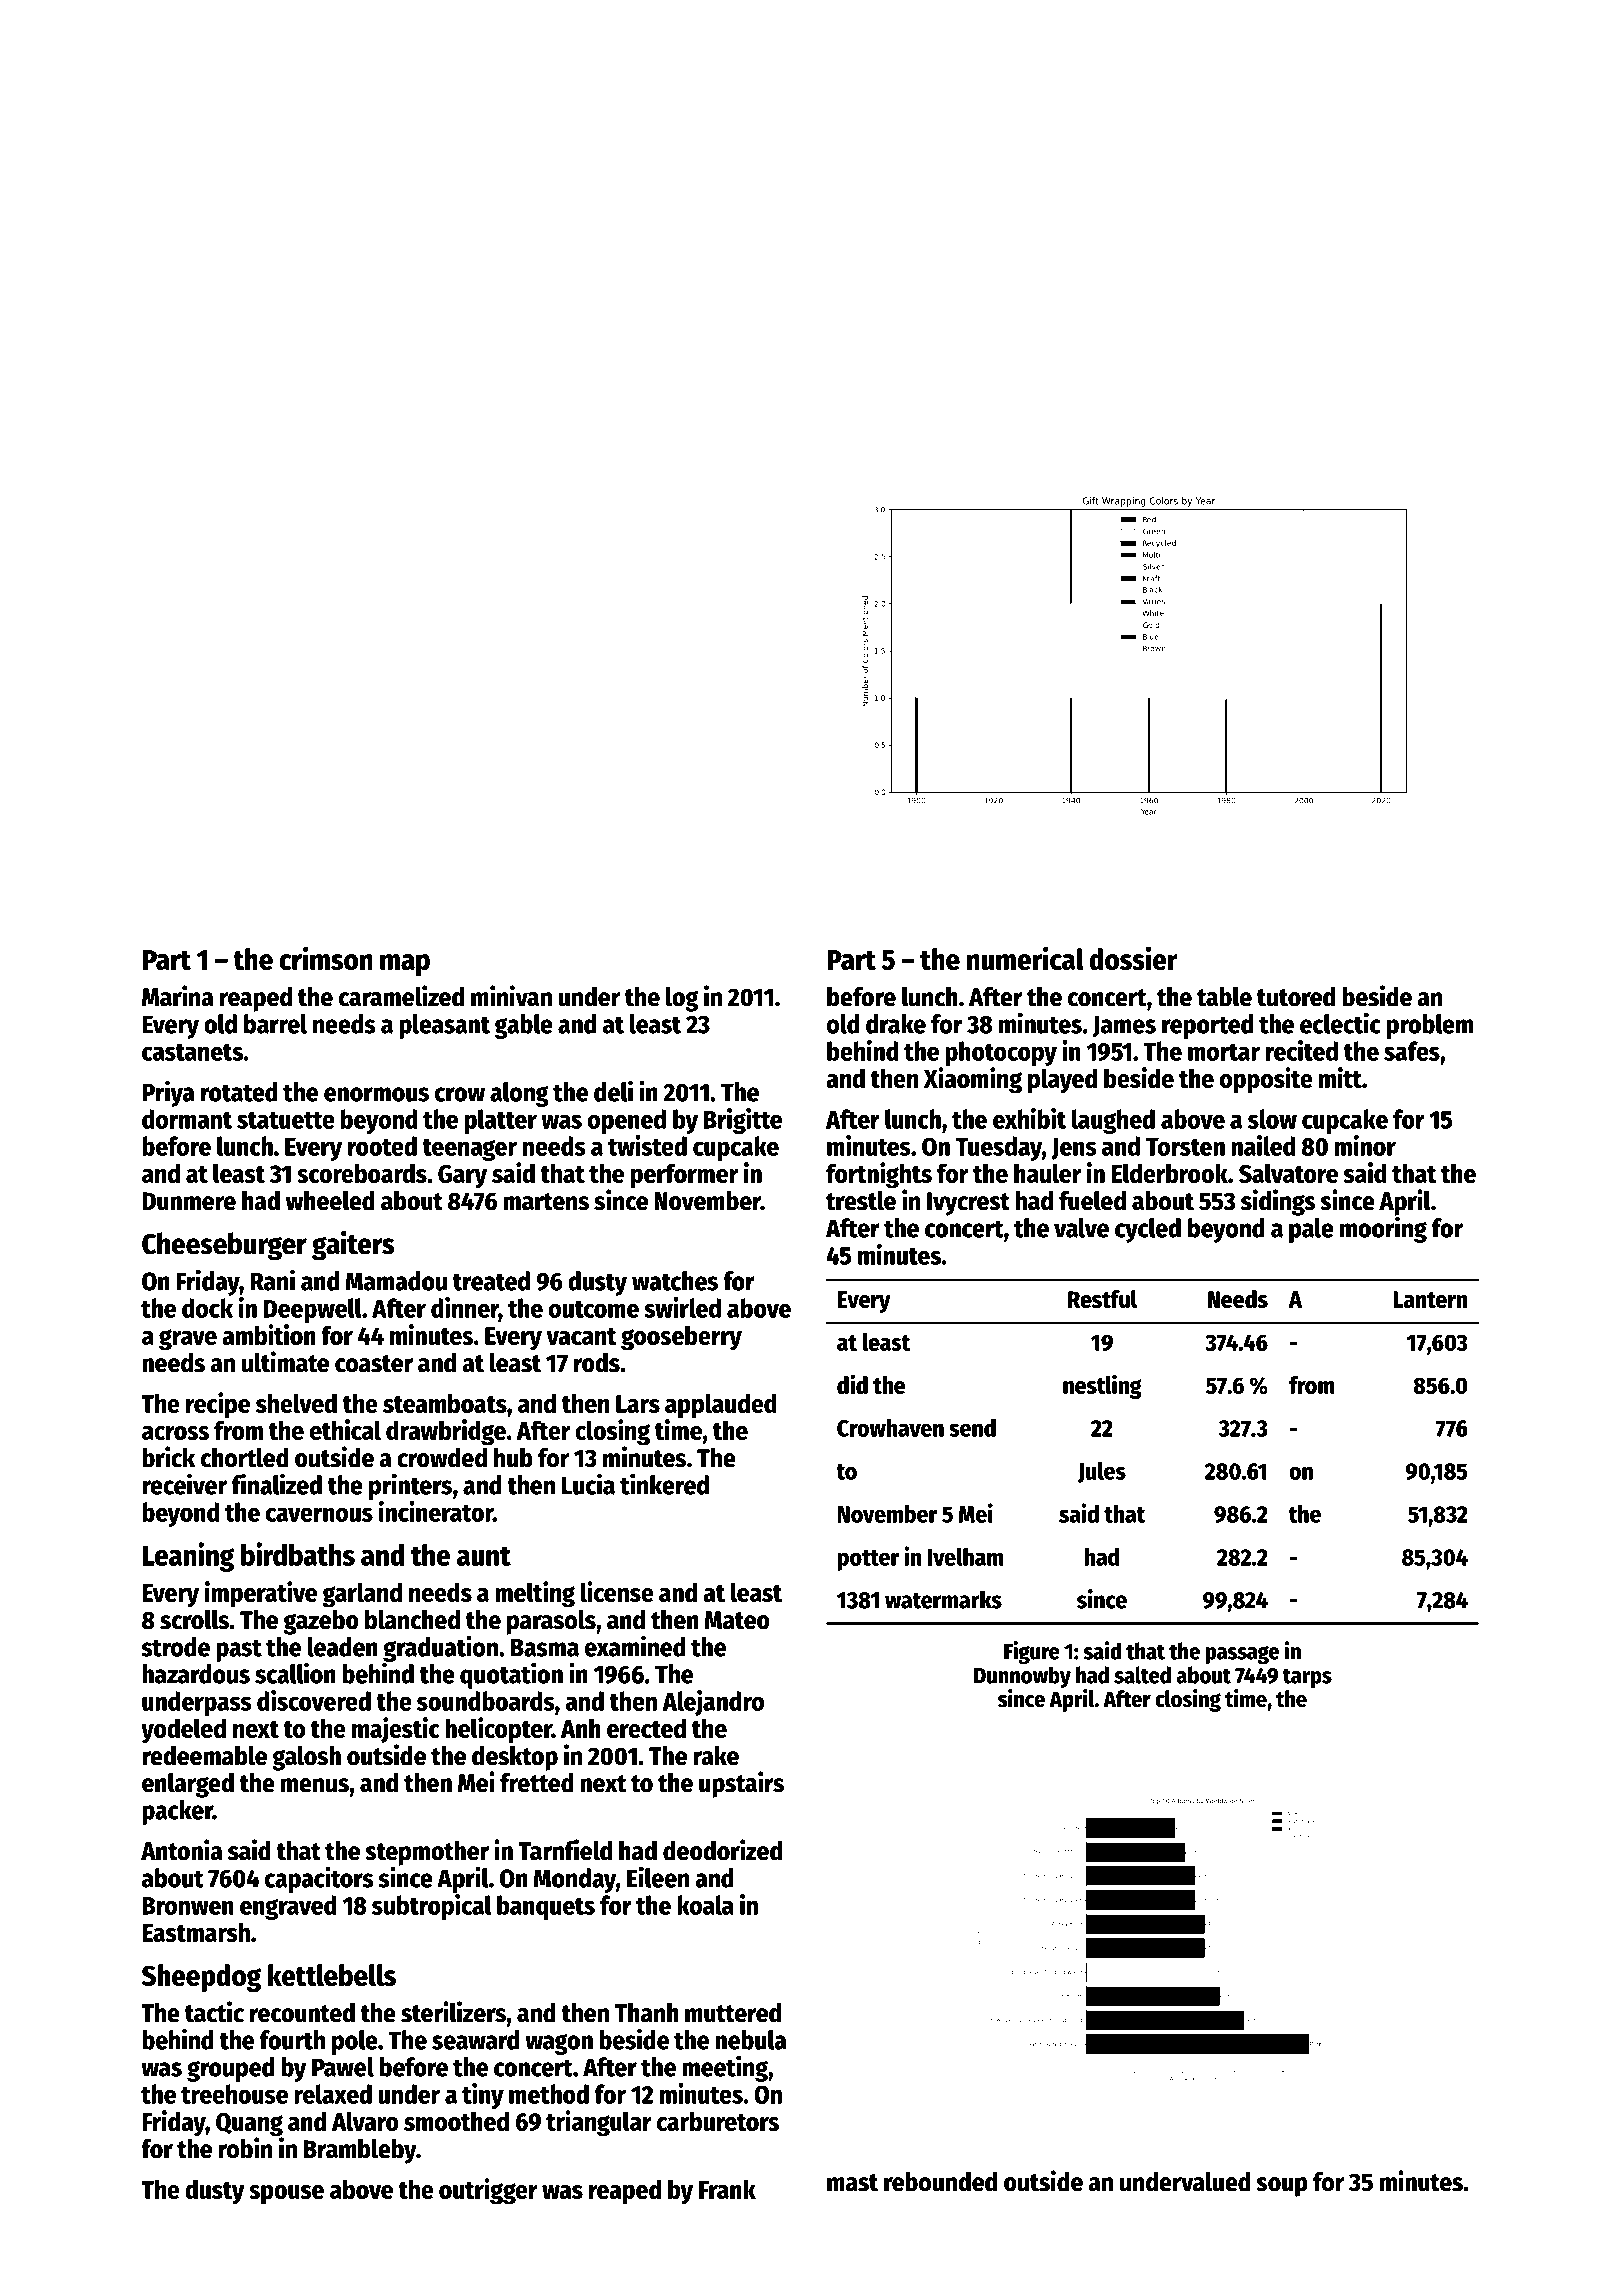 This page has height=2292, width=1620. Describe the element at coordinates (1430, 1026) in the page. I see `problem` at that location.
